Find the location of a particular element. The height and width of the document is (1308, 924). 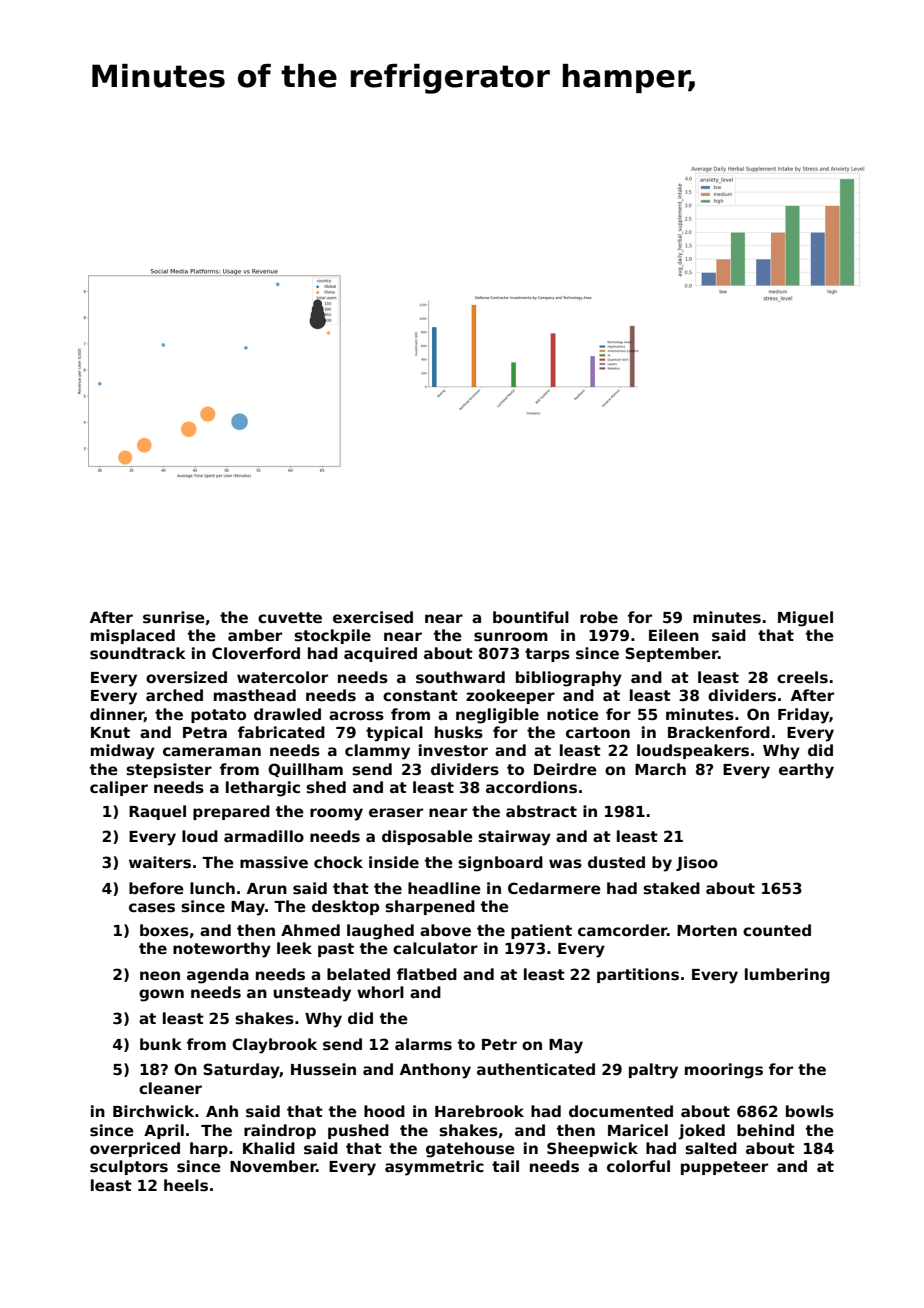

noteworthy is located at coordinates (222, 950).
